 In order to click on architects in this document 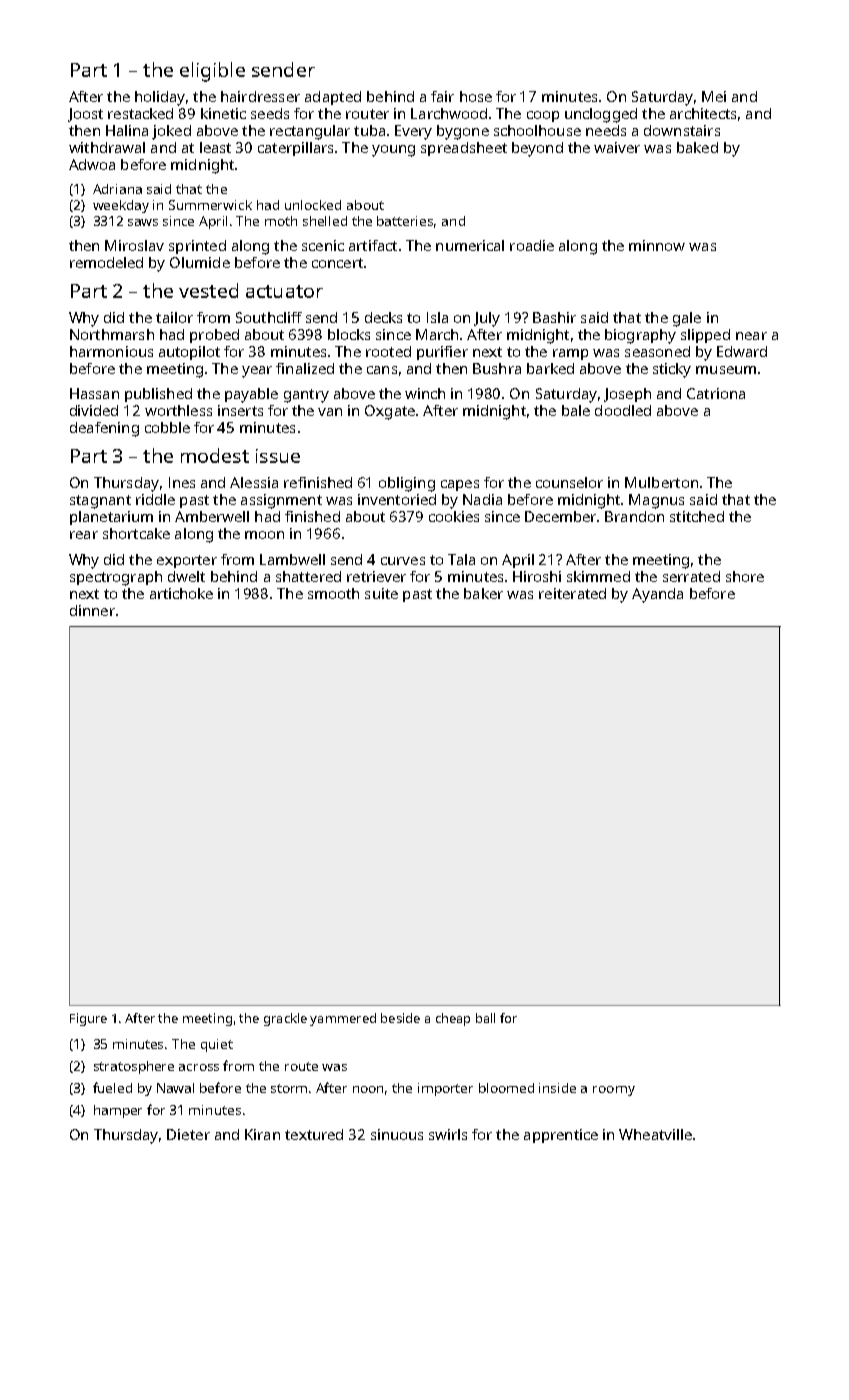, I will do `click(703, 113)`.
